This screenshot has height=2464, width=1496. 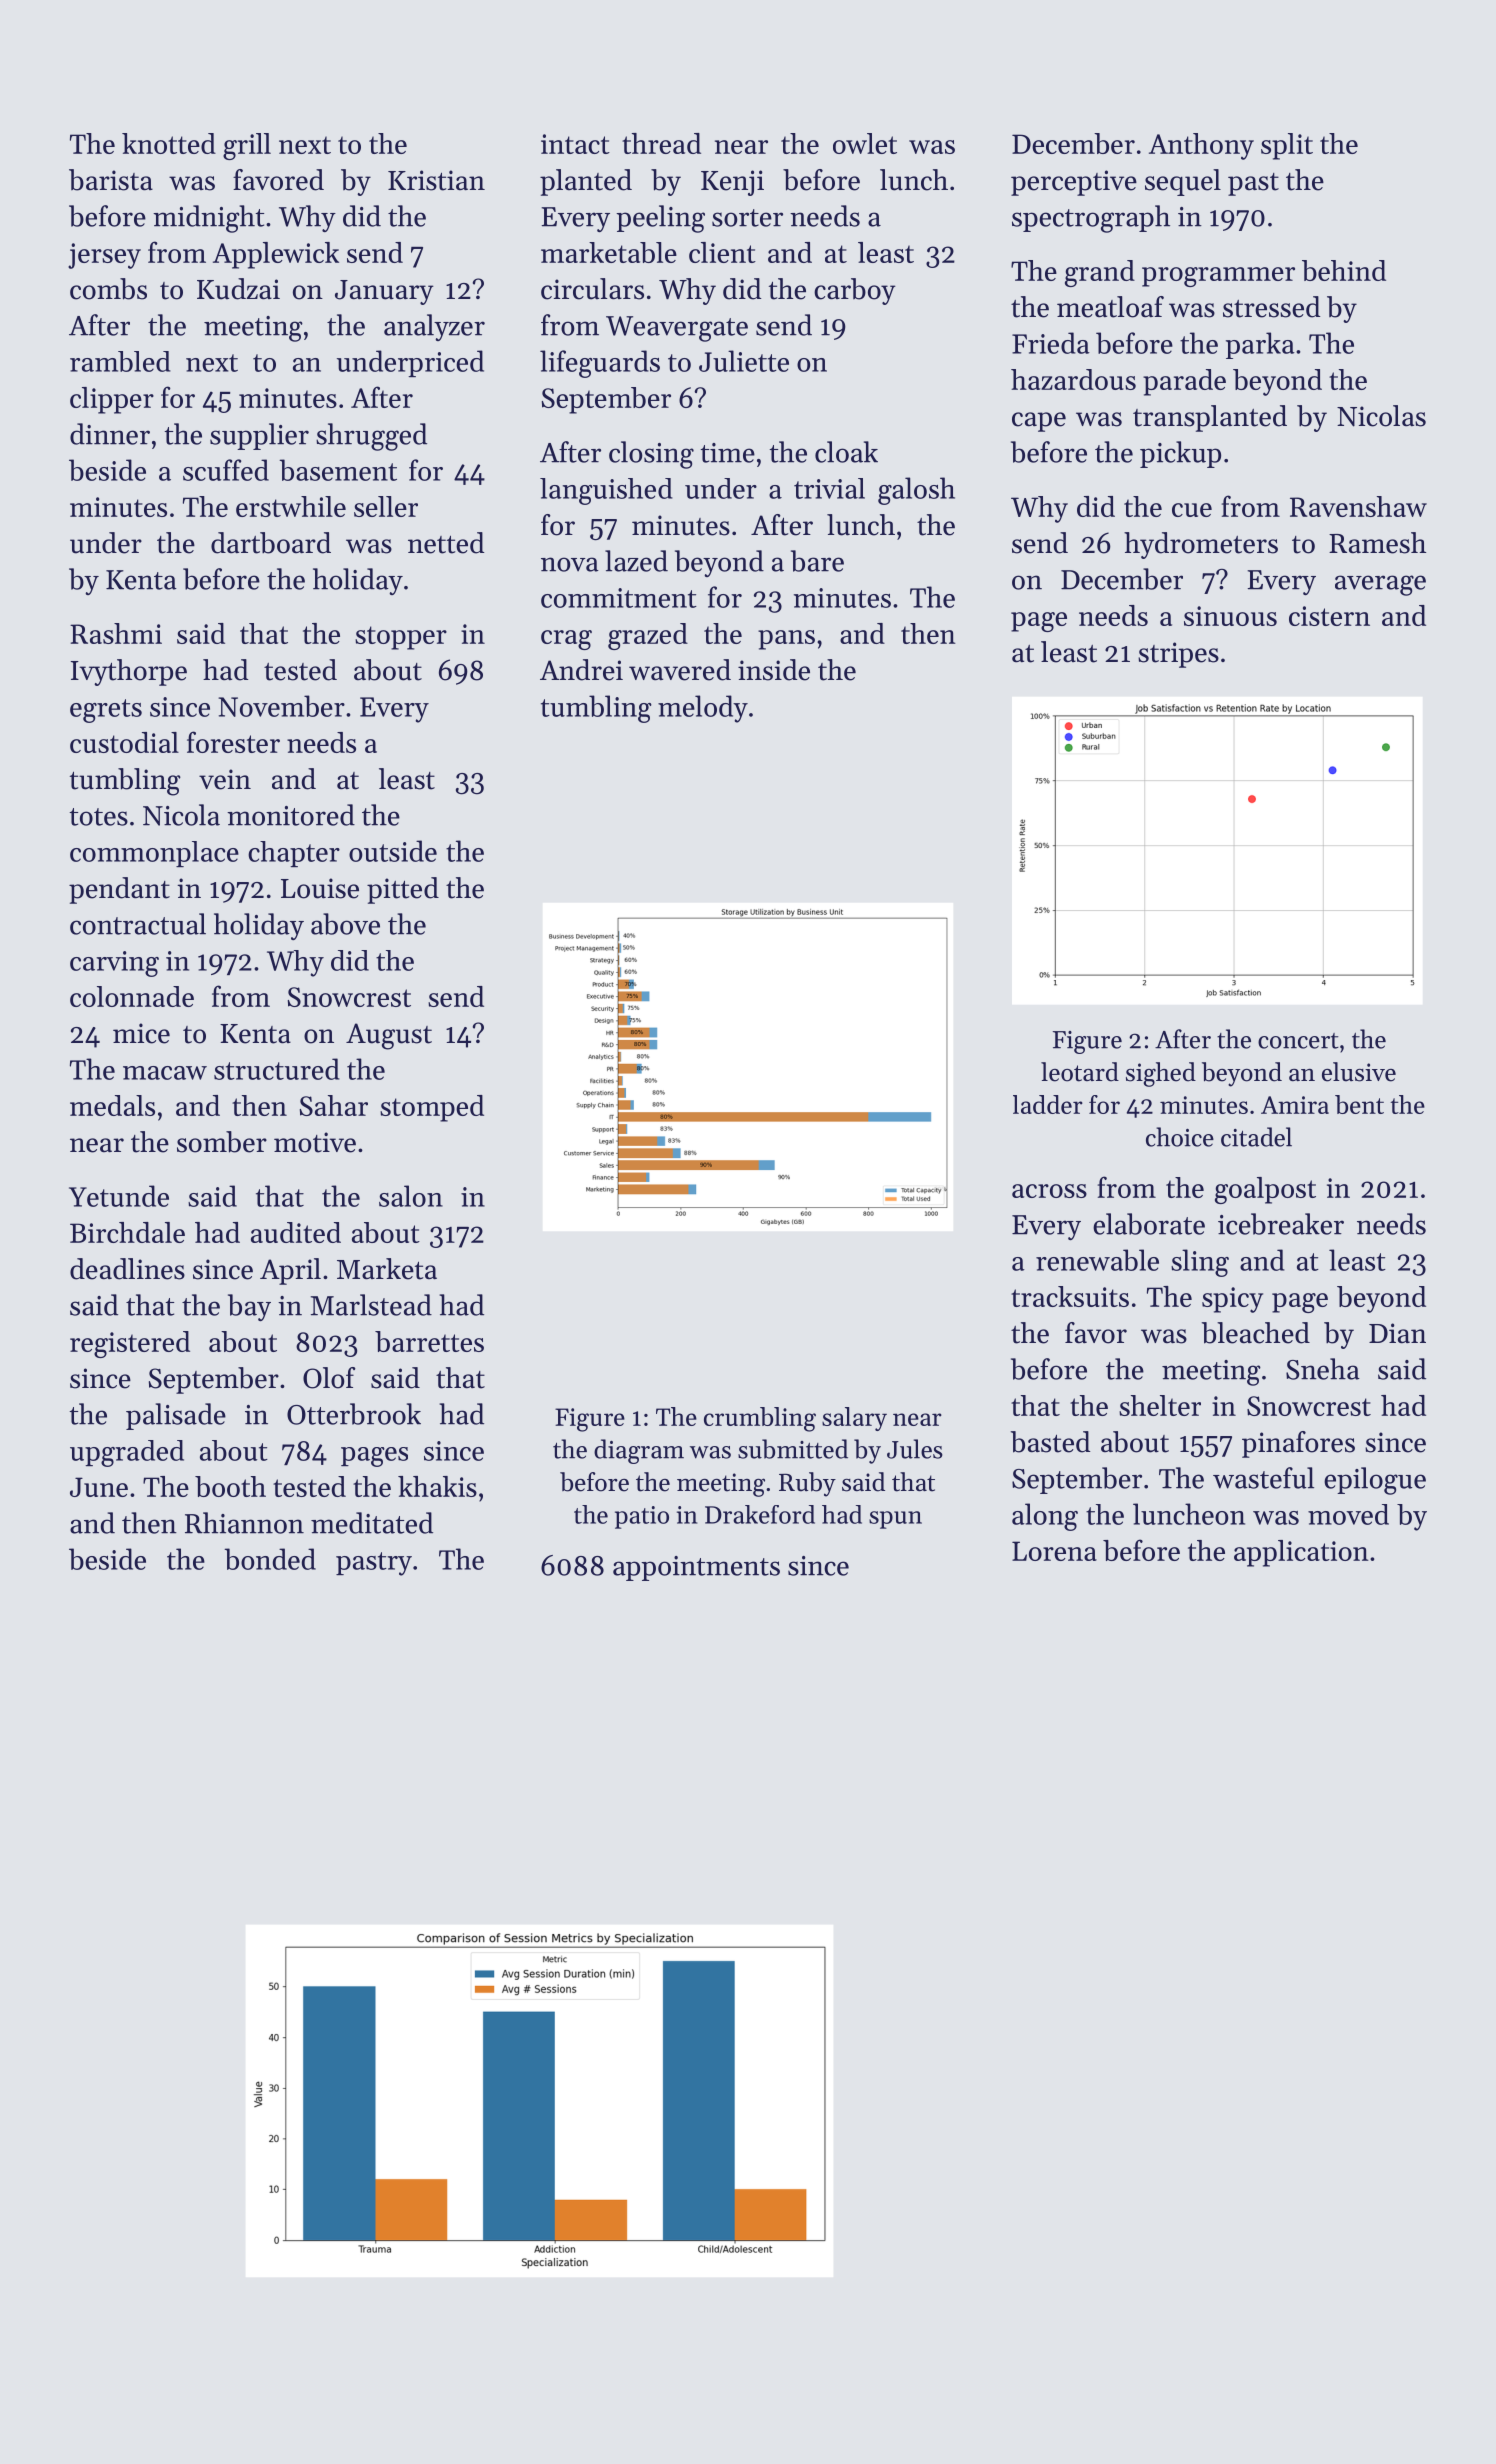 What do you see at coordinates (696, 1568) in the screenshot?
I see `appointments` at bounding box center [696, 1568].
